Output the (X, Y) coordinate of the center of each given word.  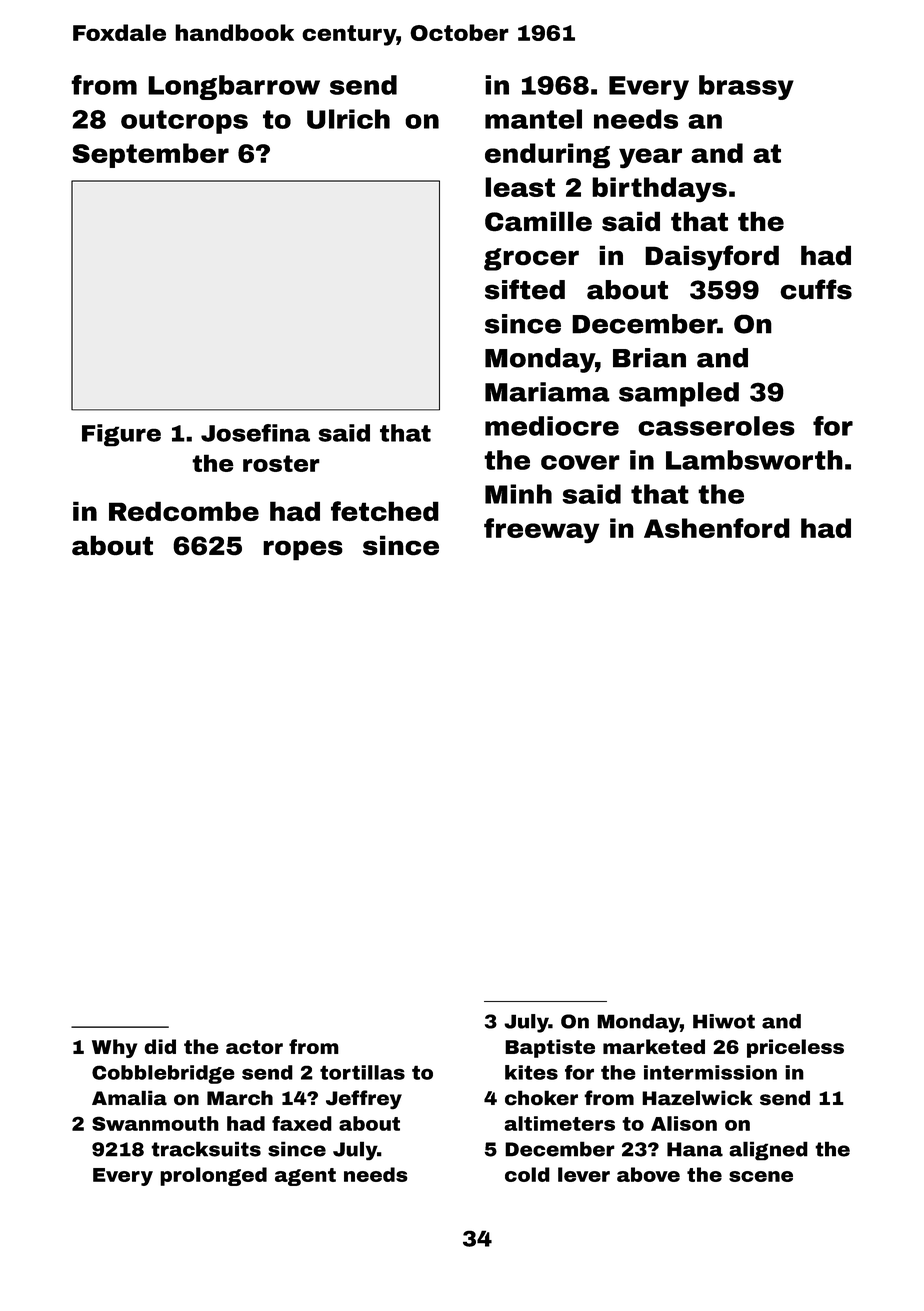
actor (254, 1047)
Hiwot (724, 1021)
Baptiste (550, 1048)
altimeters (559, 1123)
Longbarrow (234, 87)
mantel (533, 119)
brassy (746, 87)
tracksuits (206, 1149)
